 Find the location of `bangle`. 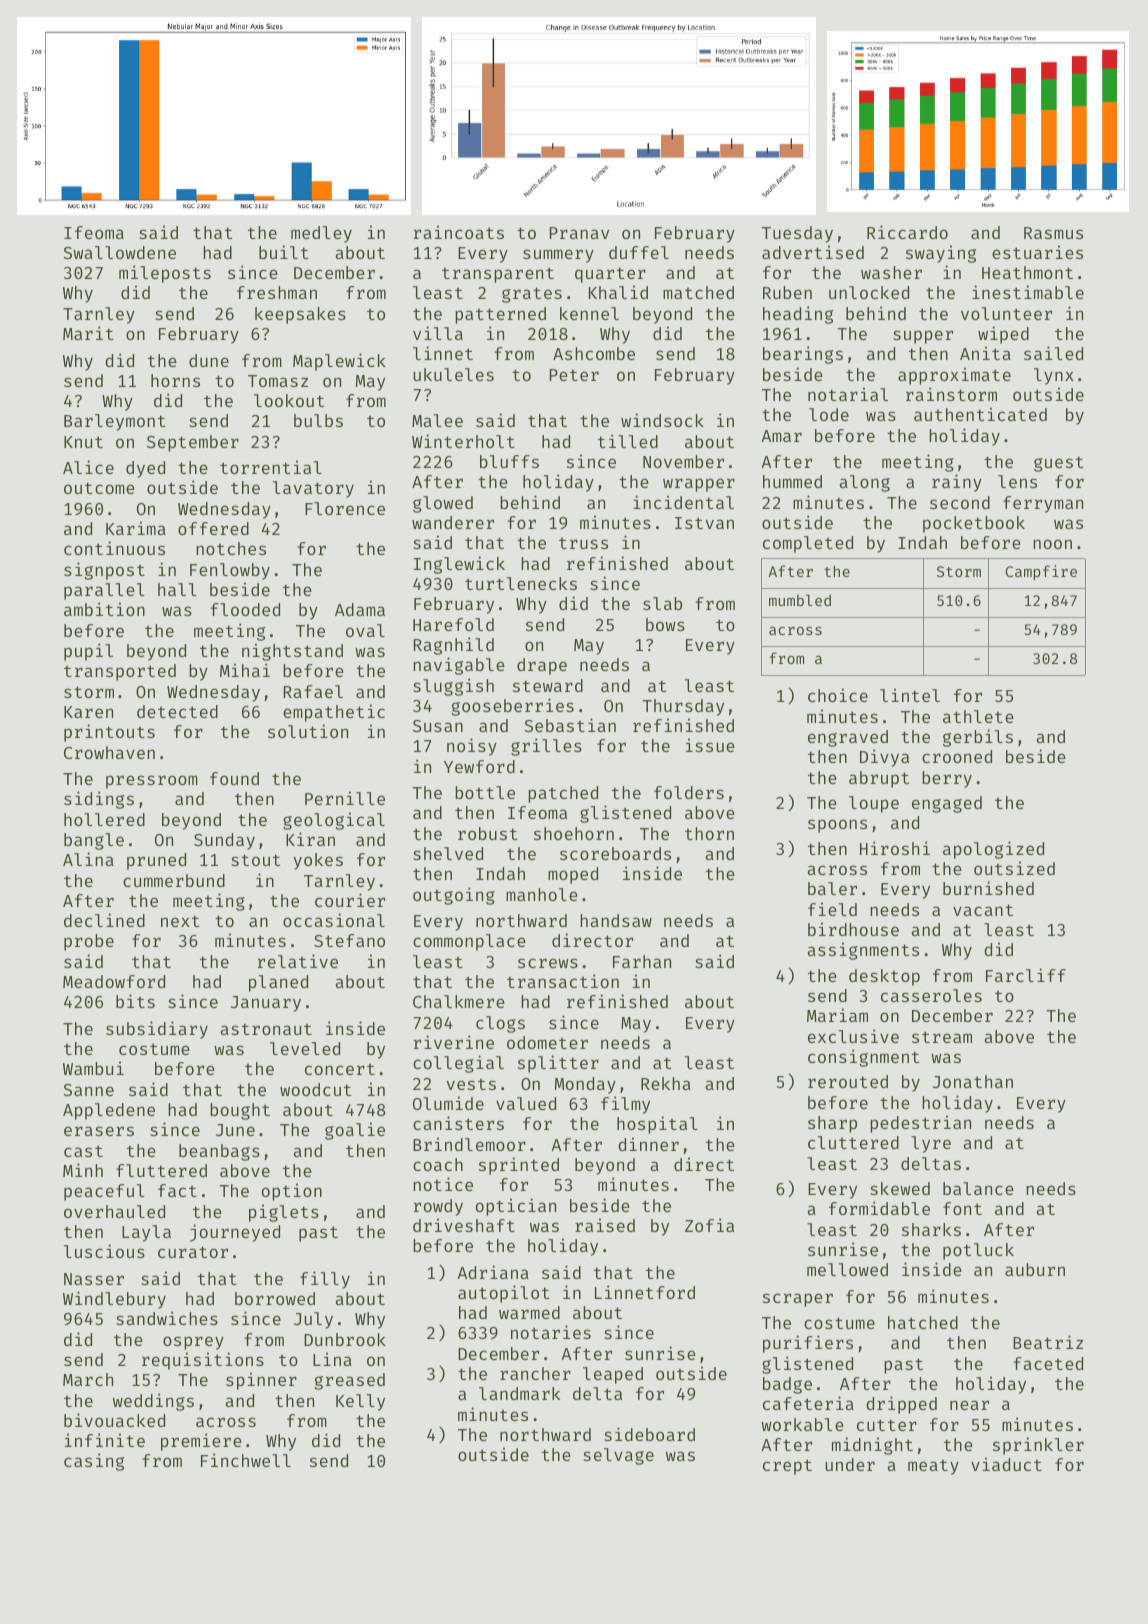

bangle is located at coordinates (94, 841).
